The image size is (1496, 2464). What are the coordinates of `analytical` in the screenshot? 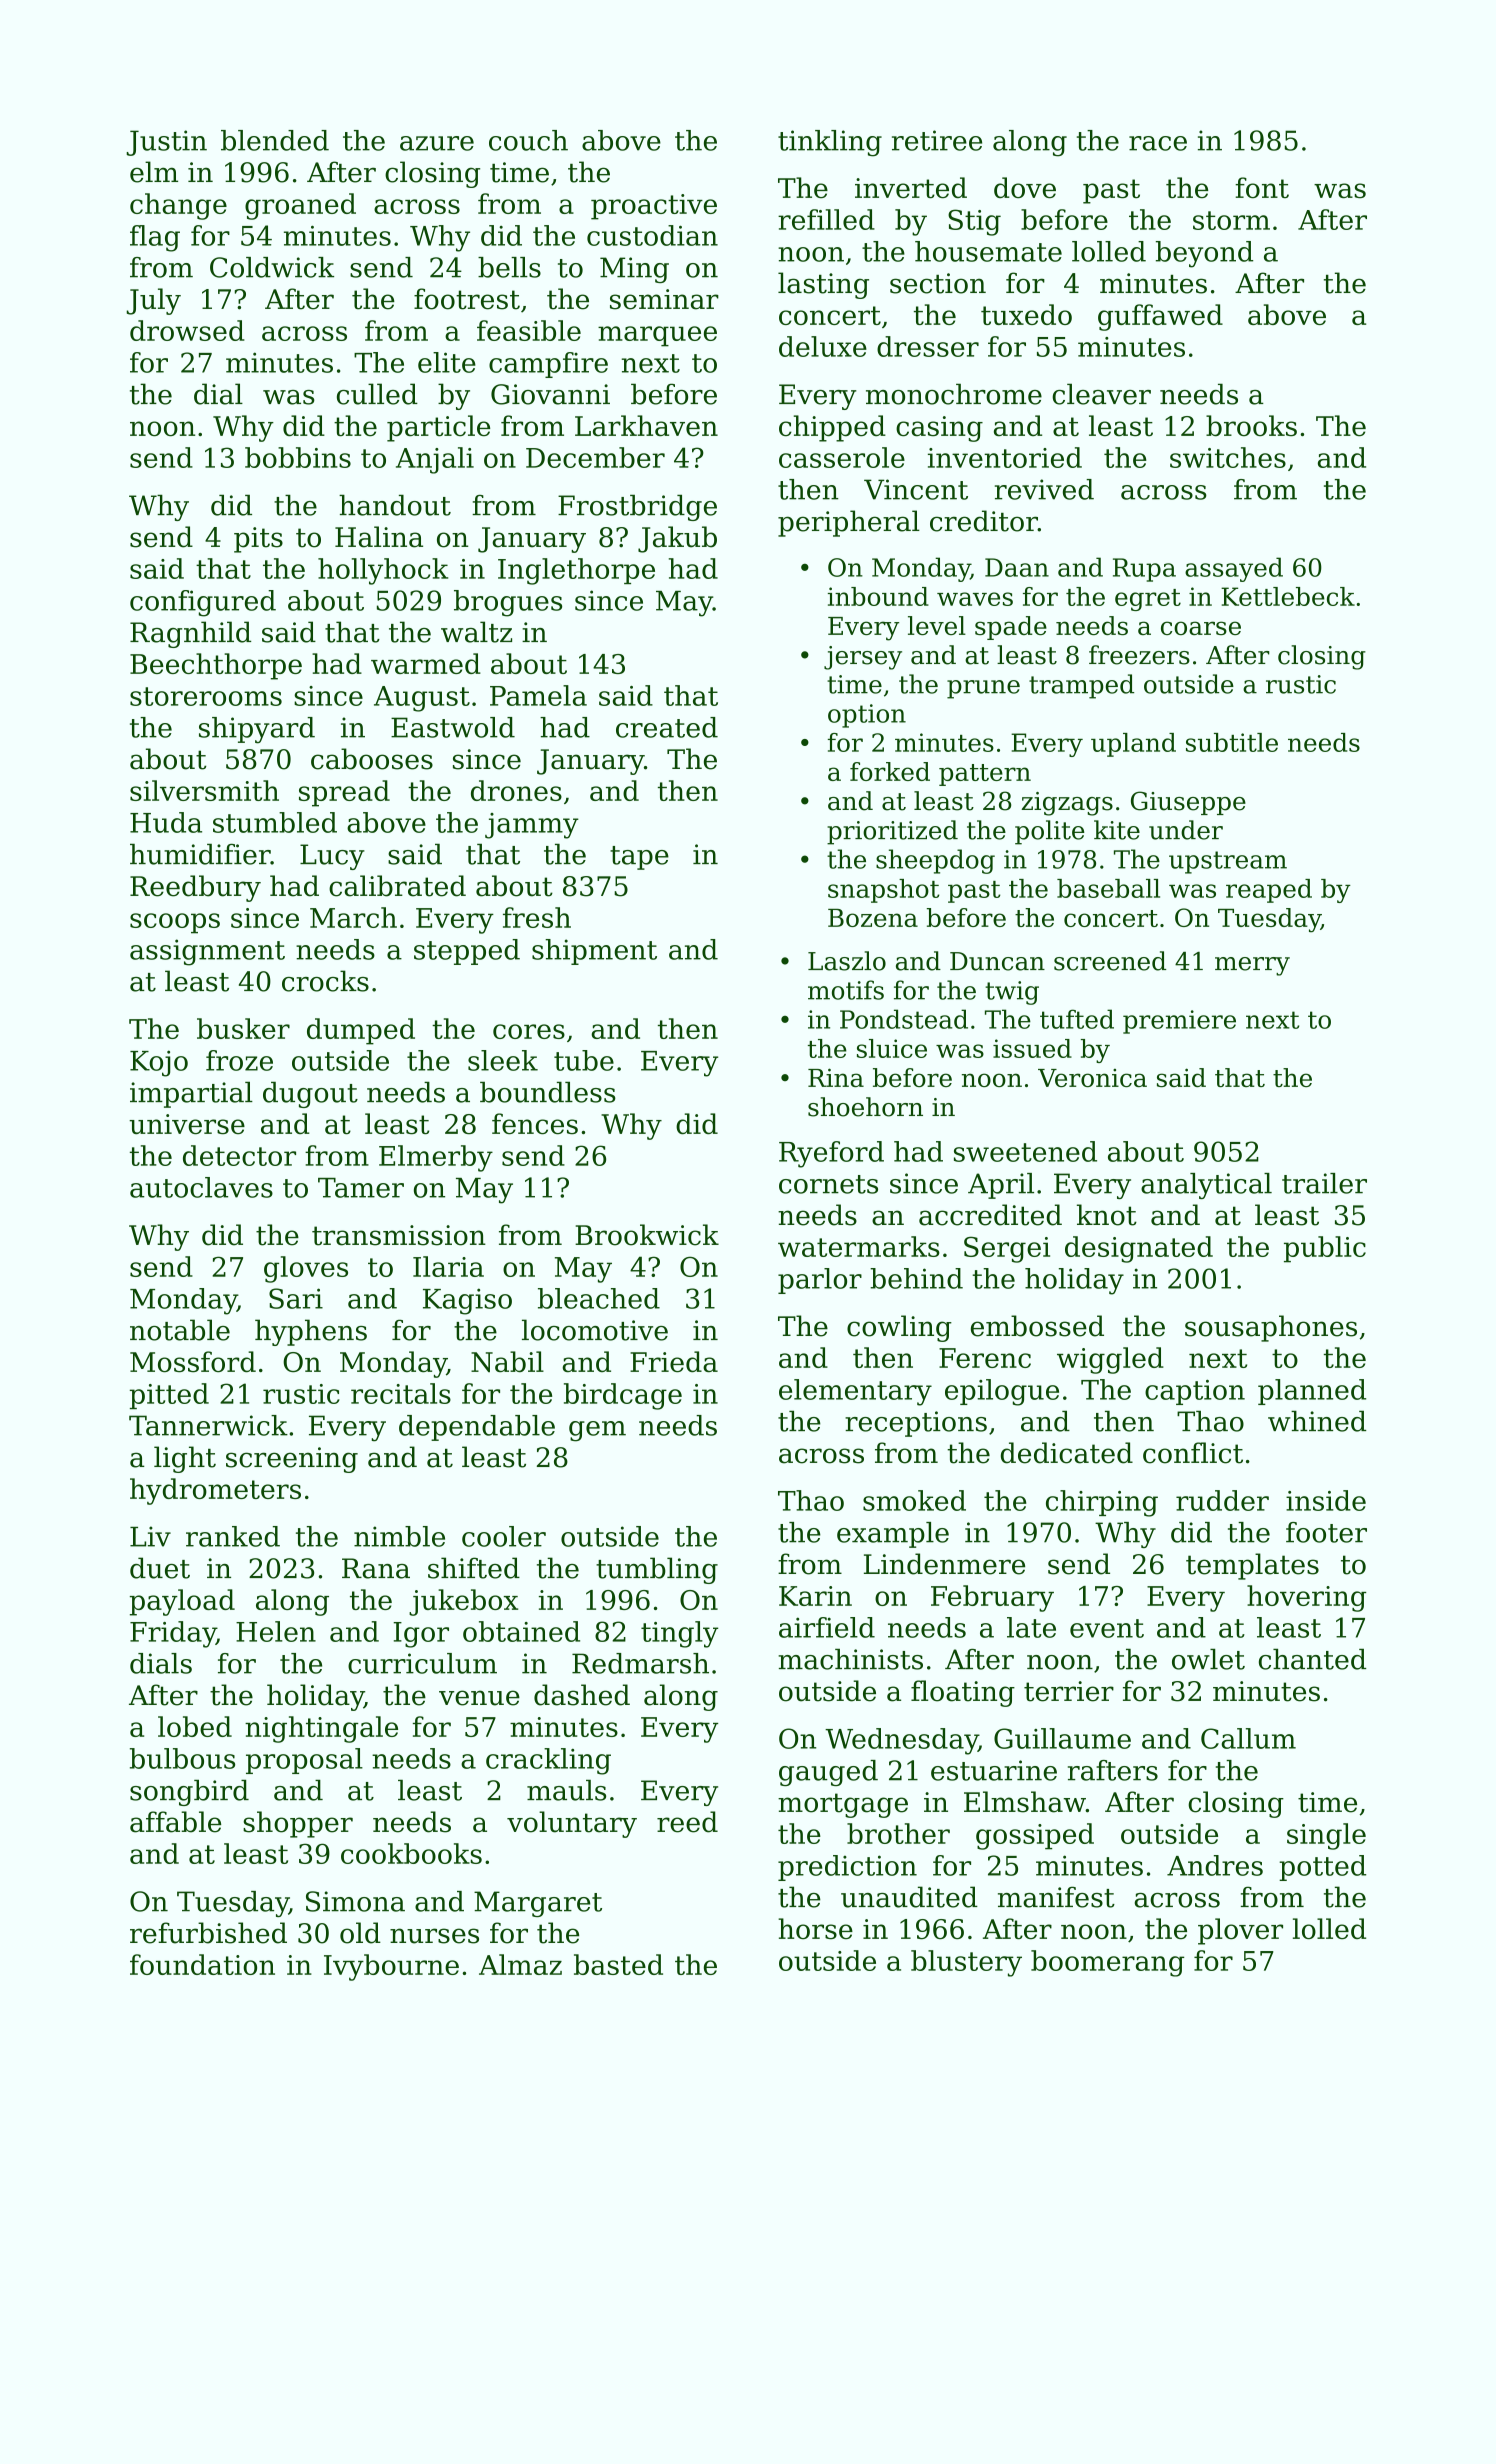 It's located at (1206, 1186).
